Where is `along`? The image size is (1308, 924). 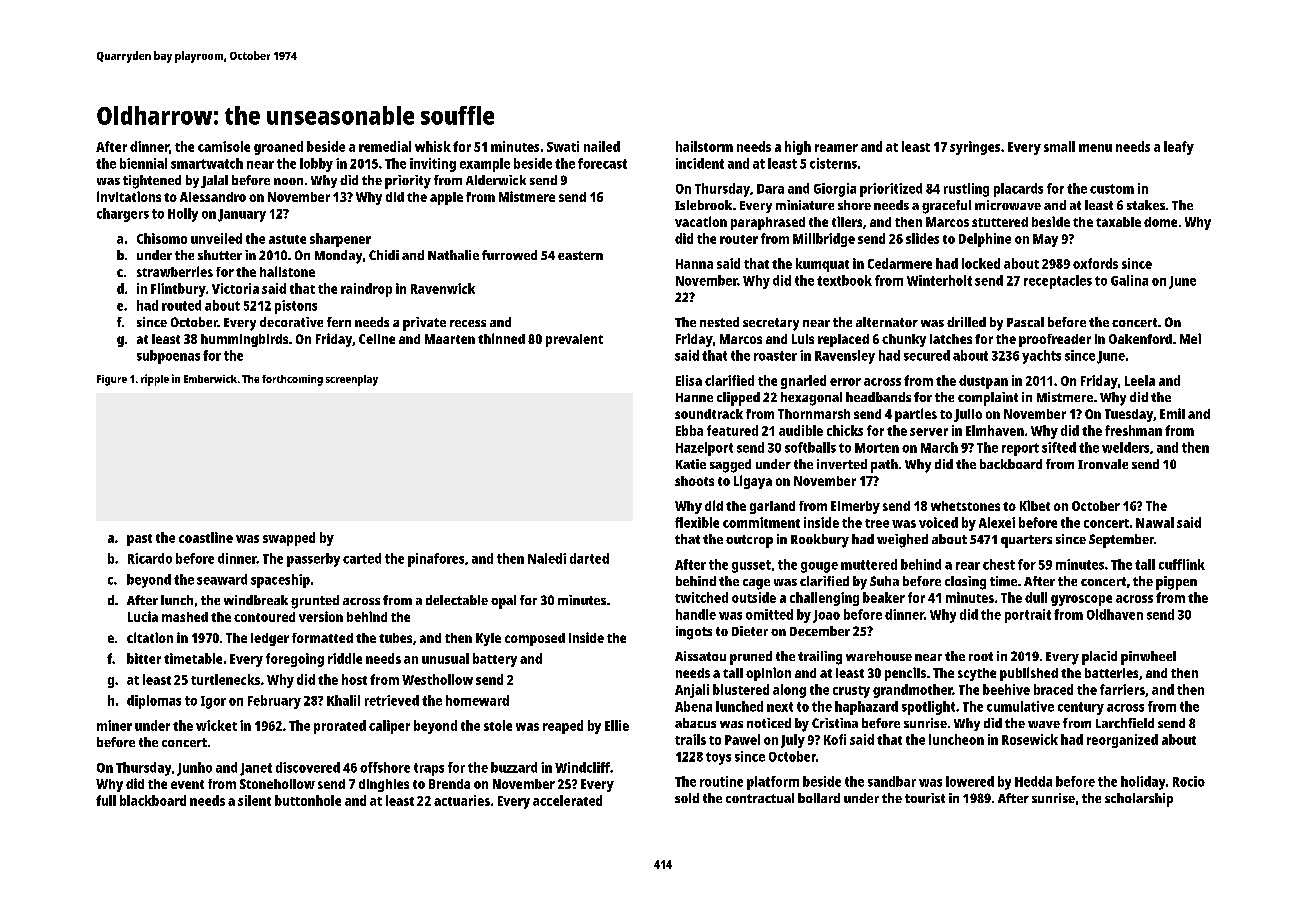 along is located at coordinates (789, 691).
